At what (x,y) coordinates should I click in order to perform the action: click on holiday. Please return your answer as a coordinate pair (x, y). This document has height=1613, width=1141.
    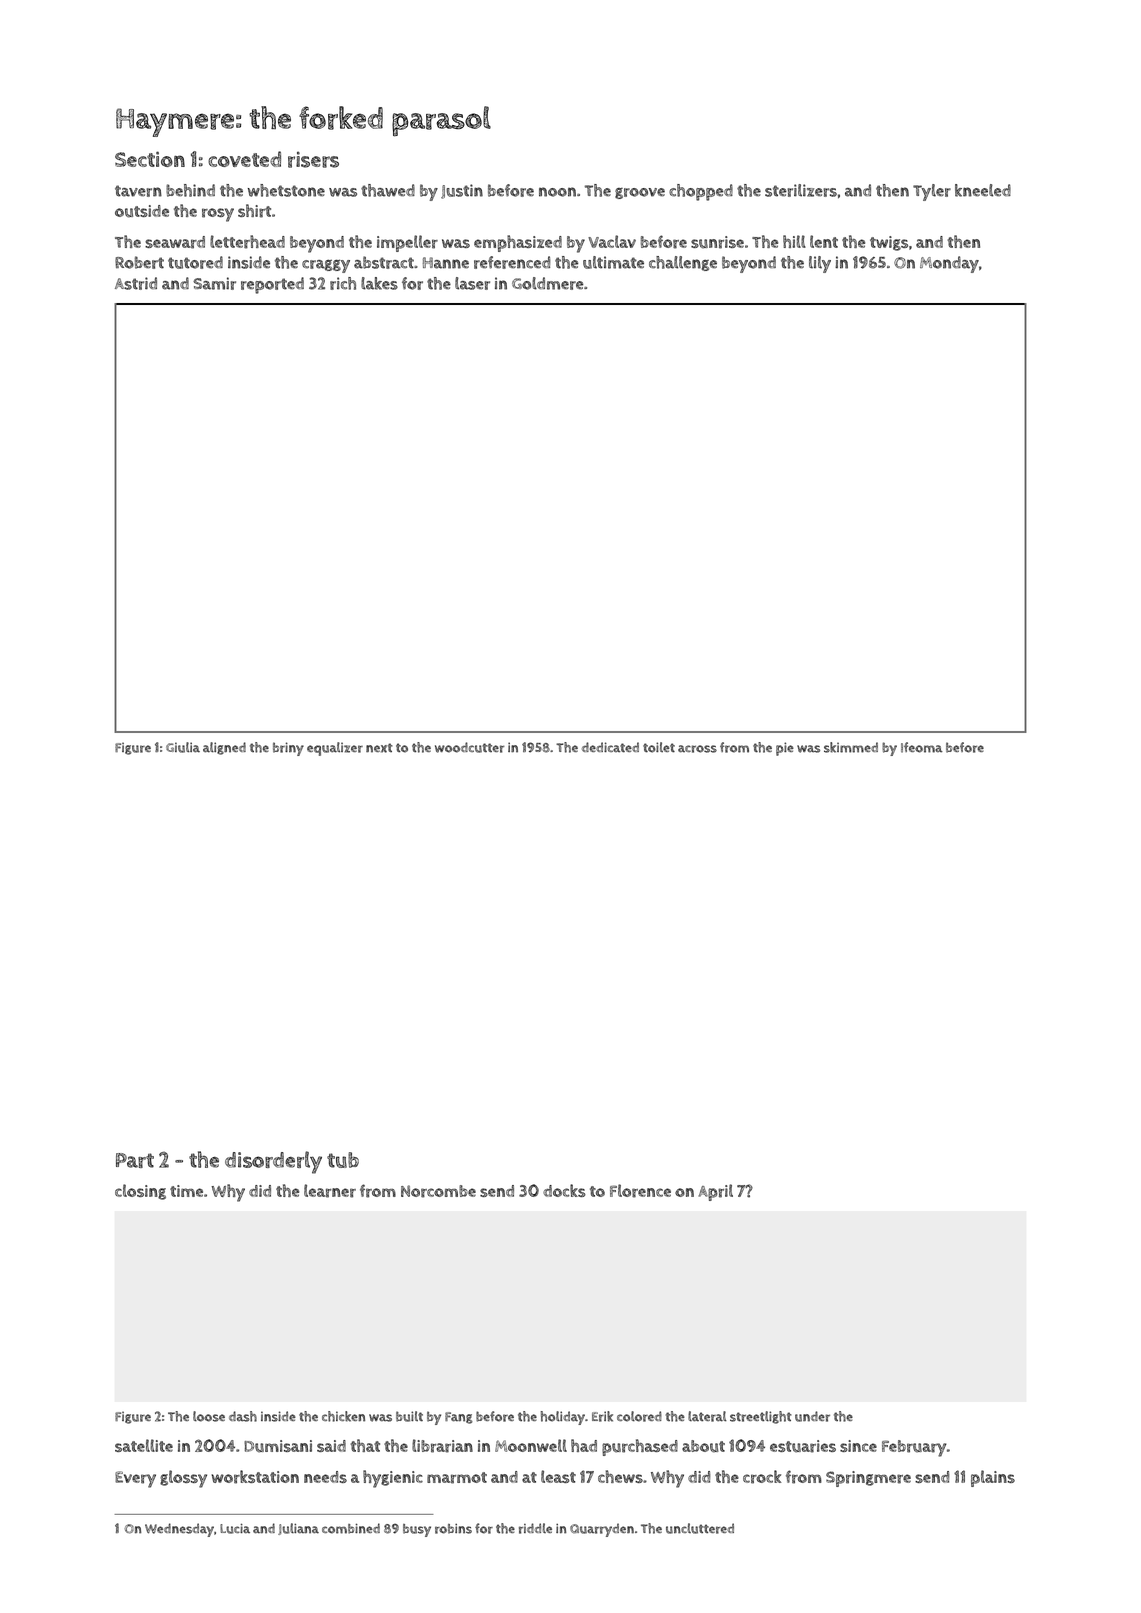
    Looking at the image, I should click on (563, 1418).
